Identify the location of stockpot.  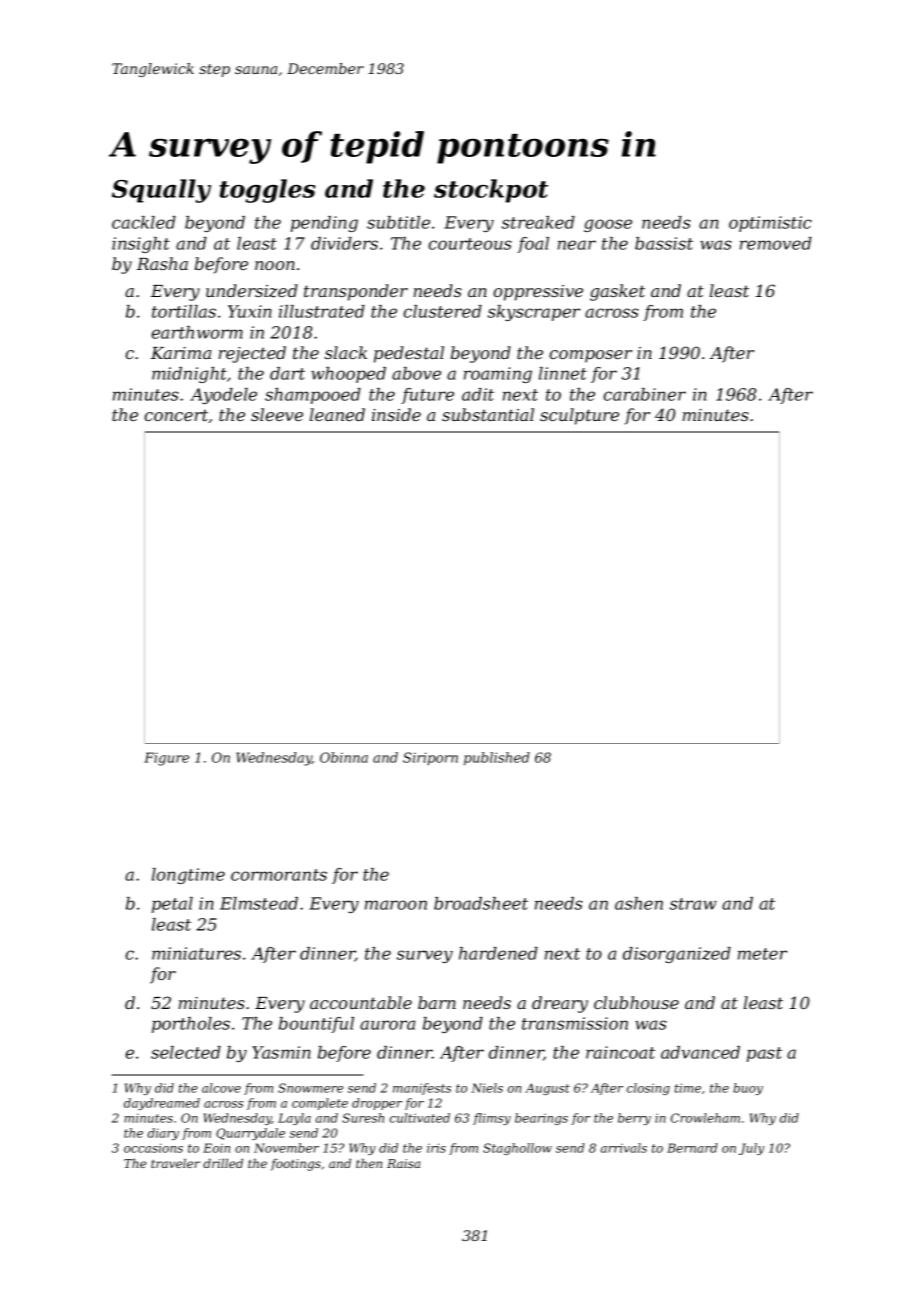
(491, 191).
